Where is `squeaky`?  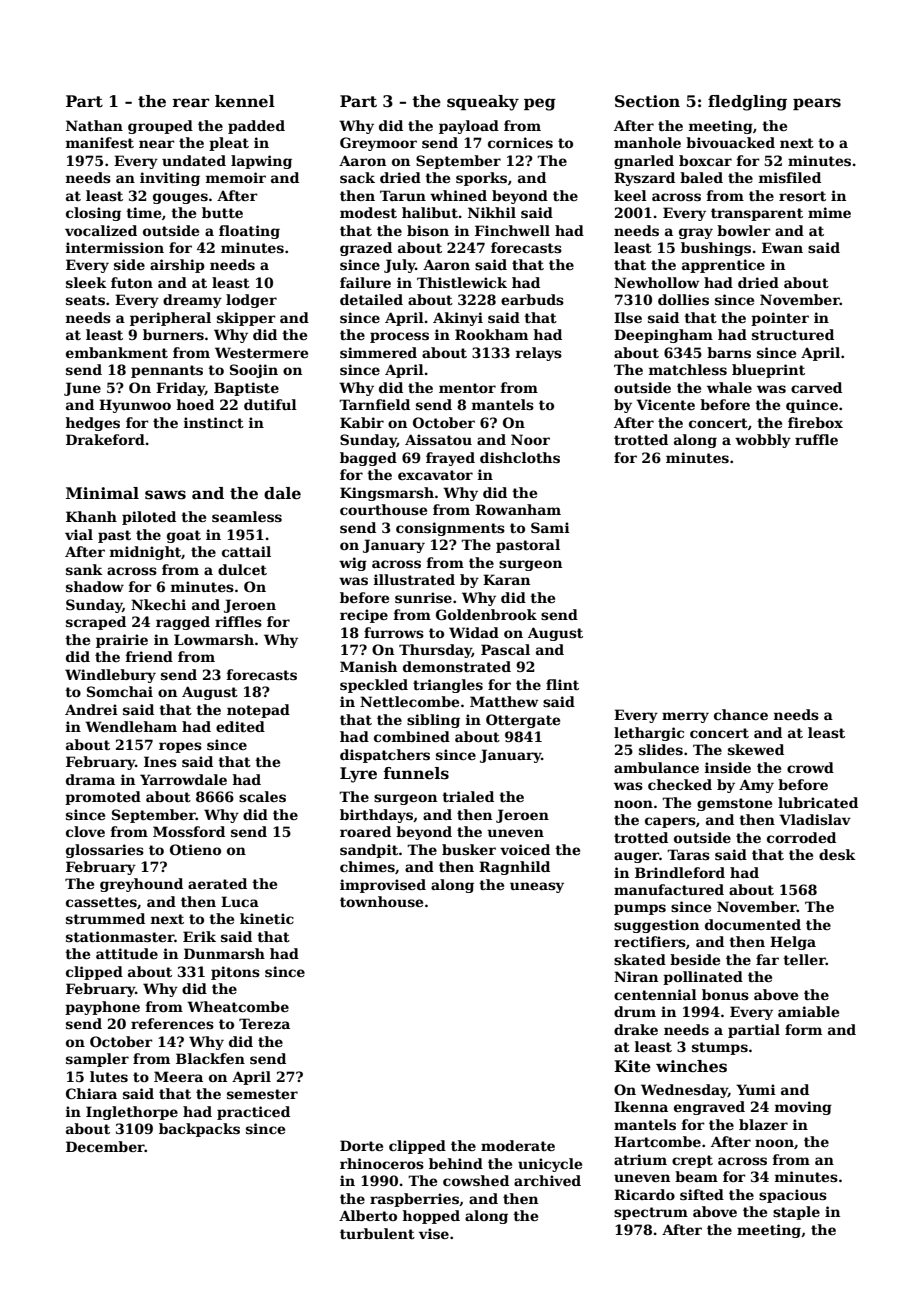 squeaky is located at coordinates (483, 103).
